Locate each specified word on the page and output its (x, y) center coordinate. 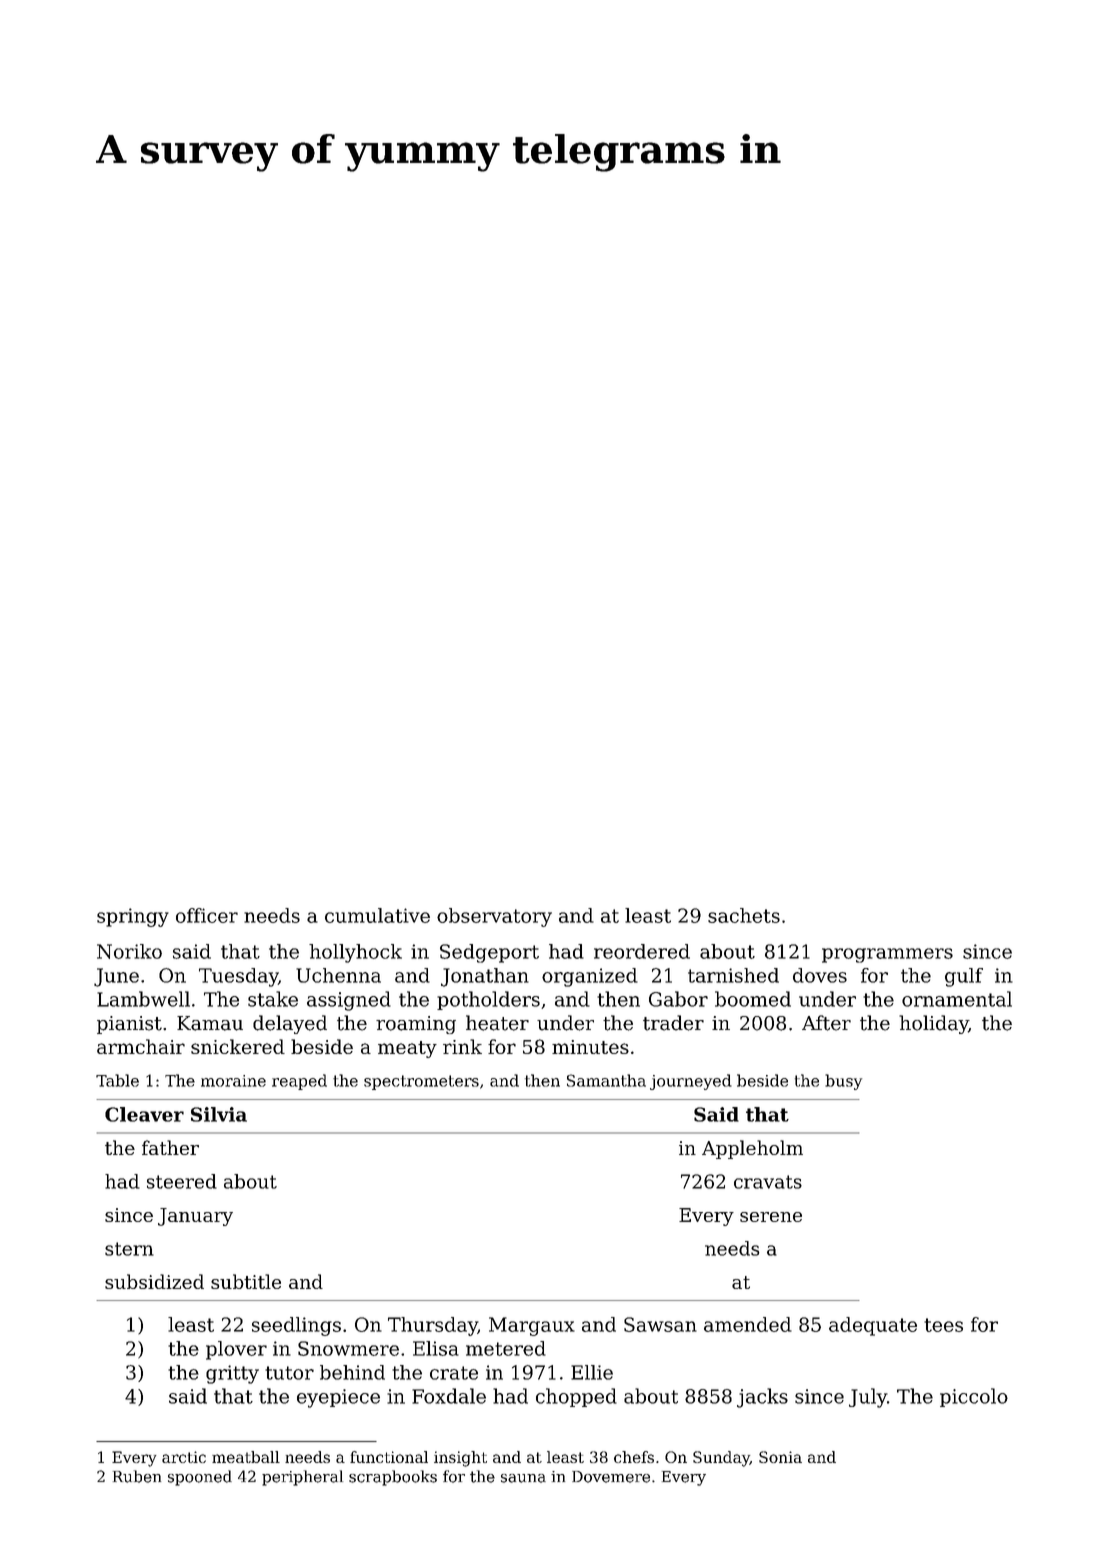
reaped (299, 1082)
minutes (590, 1047)
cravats (768, 1182)
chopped (576, 1397)
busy (843, 1082)
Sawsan (660, 1324)
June (116, 977)
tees (943, 1325)
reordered (642, 951)
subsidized (154, 1281)
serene (771, 1217)
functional (389, 1457)
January (195, 1217)
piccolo (974, 1397)
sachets (744, 915)
